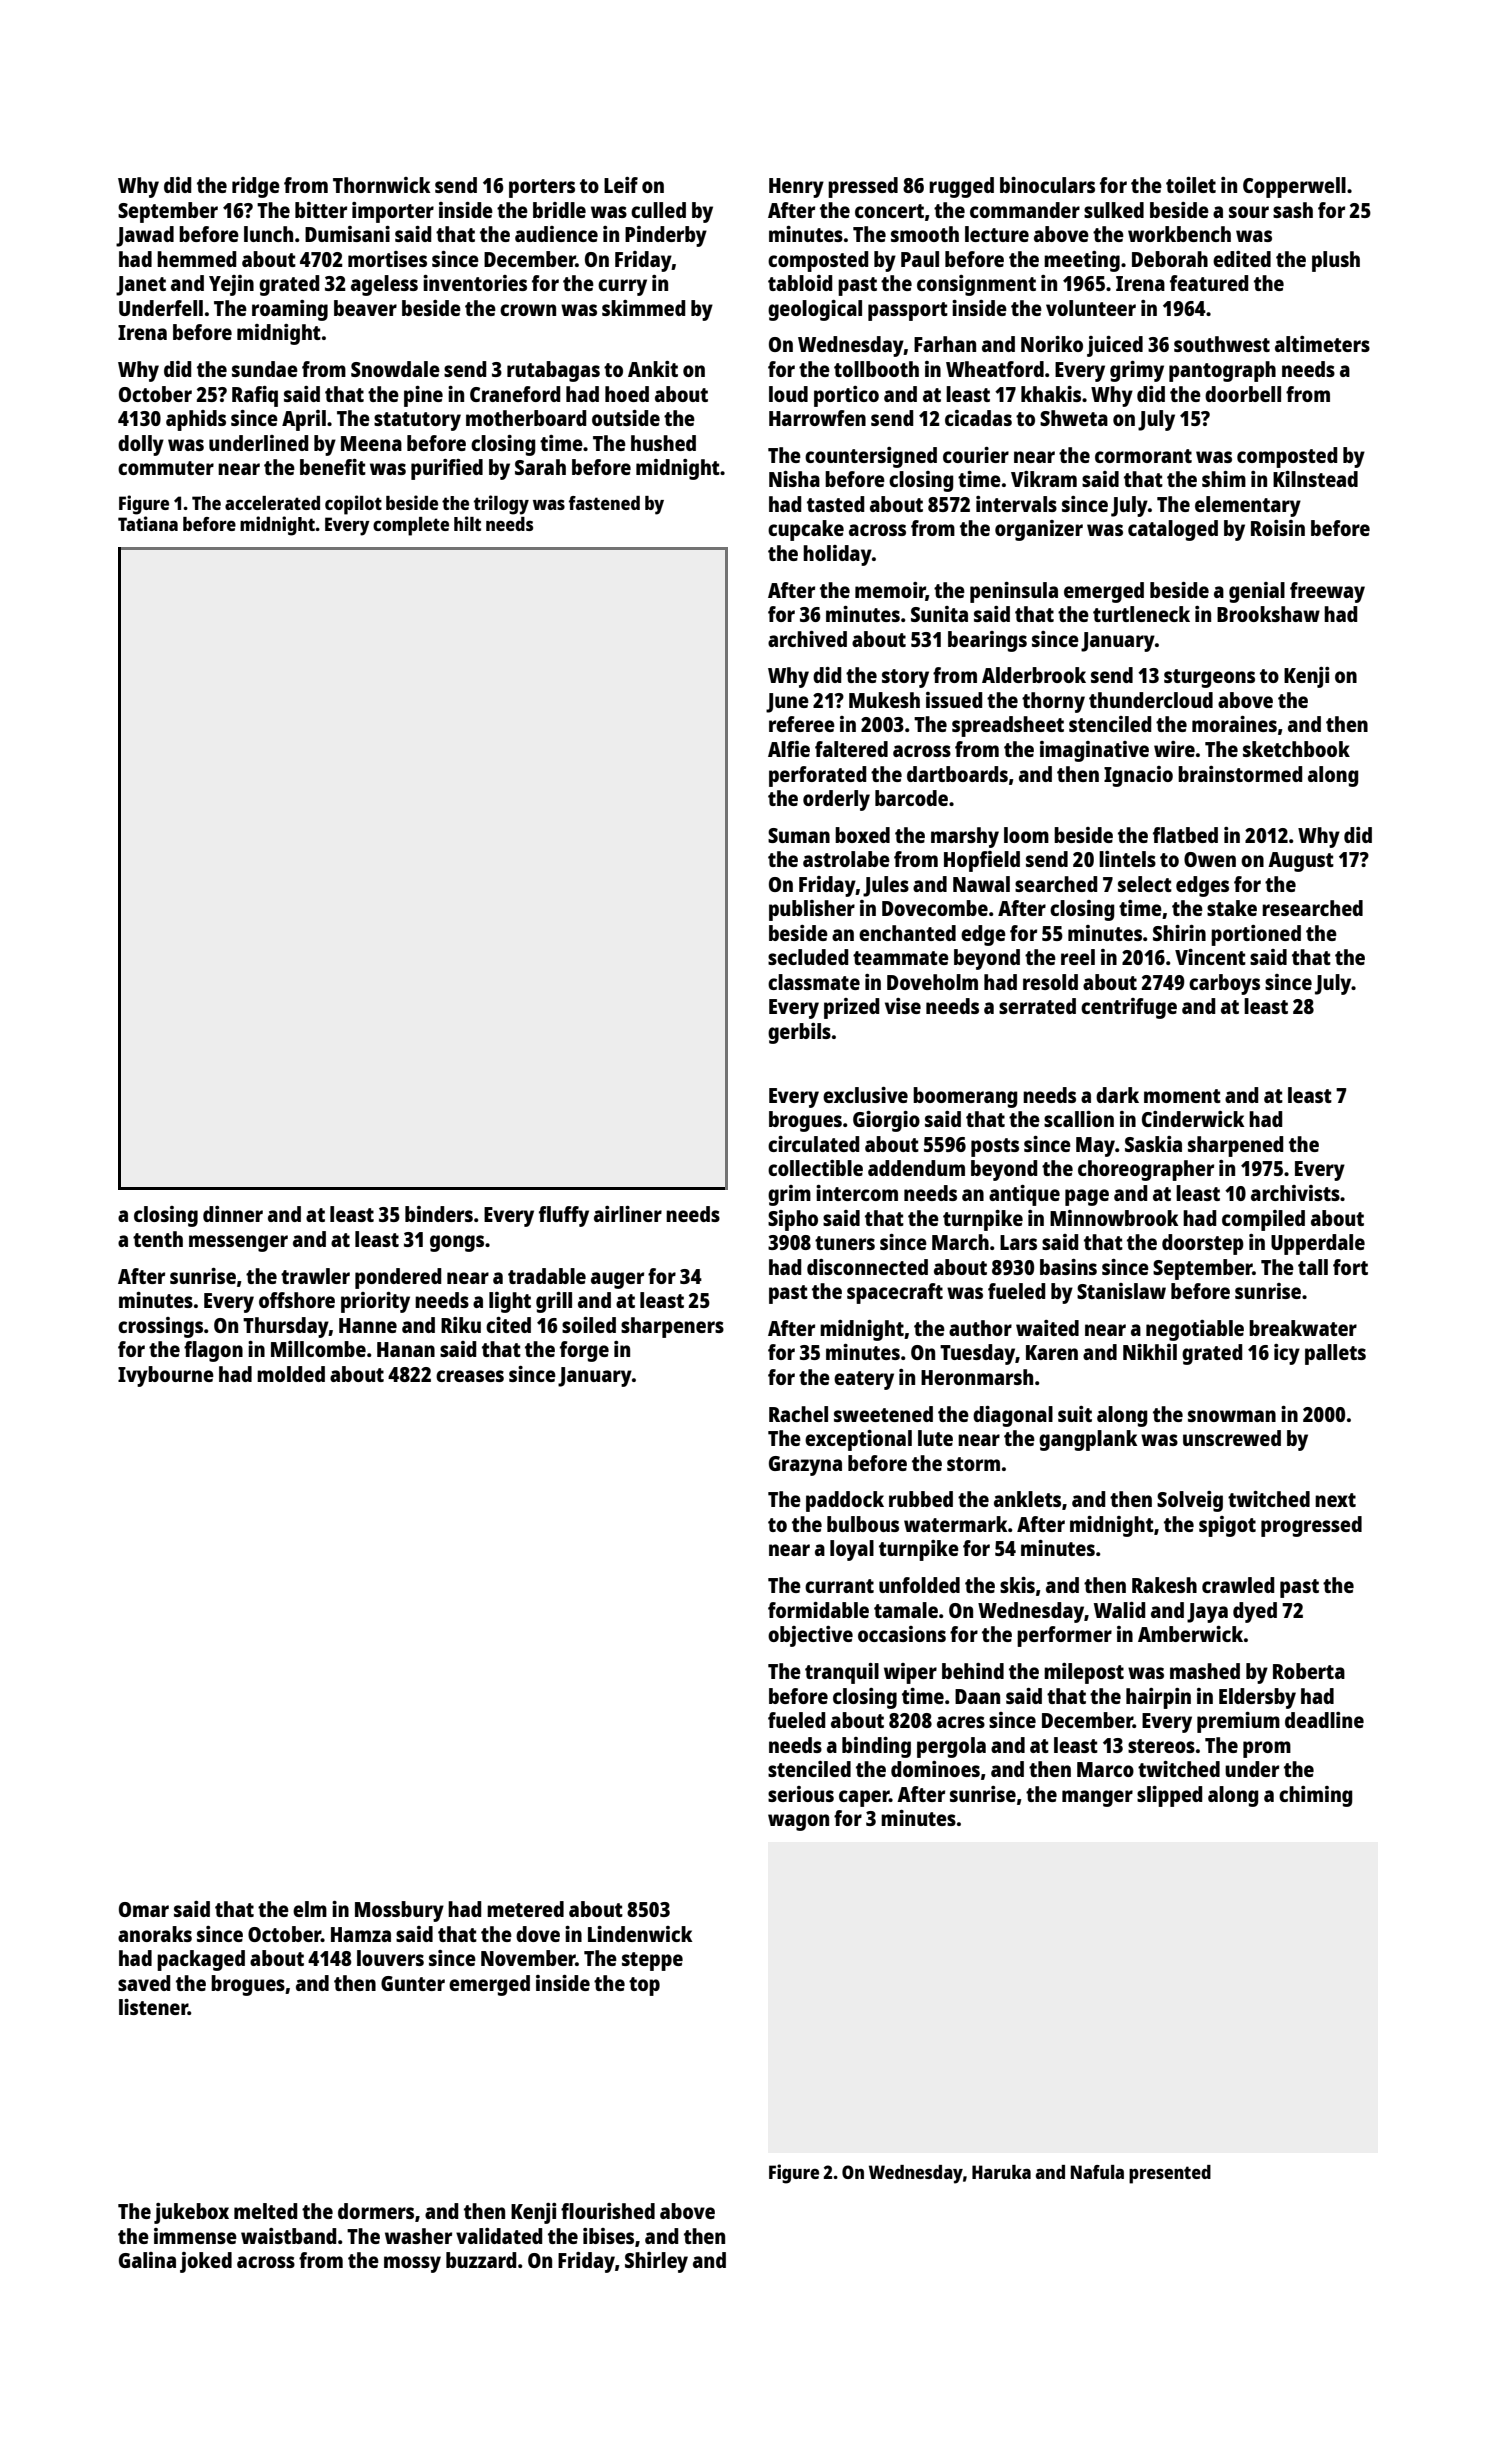 Image resolution: width=1496 pixels, height=2464 pixels. I want to click on top, so click(644, 1986).
